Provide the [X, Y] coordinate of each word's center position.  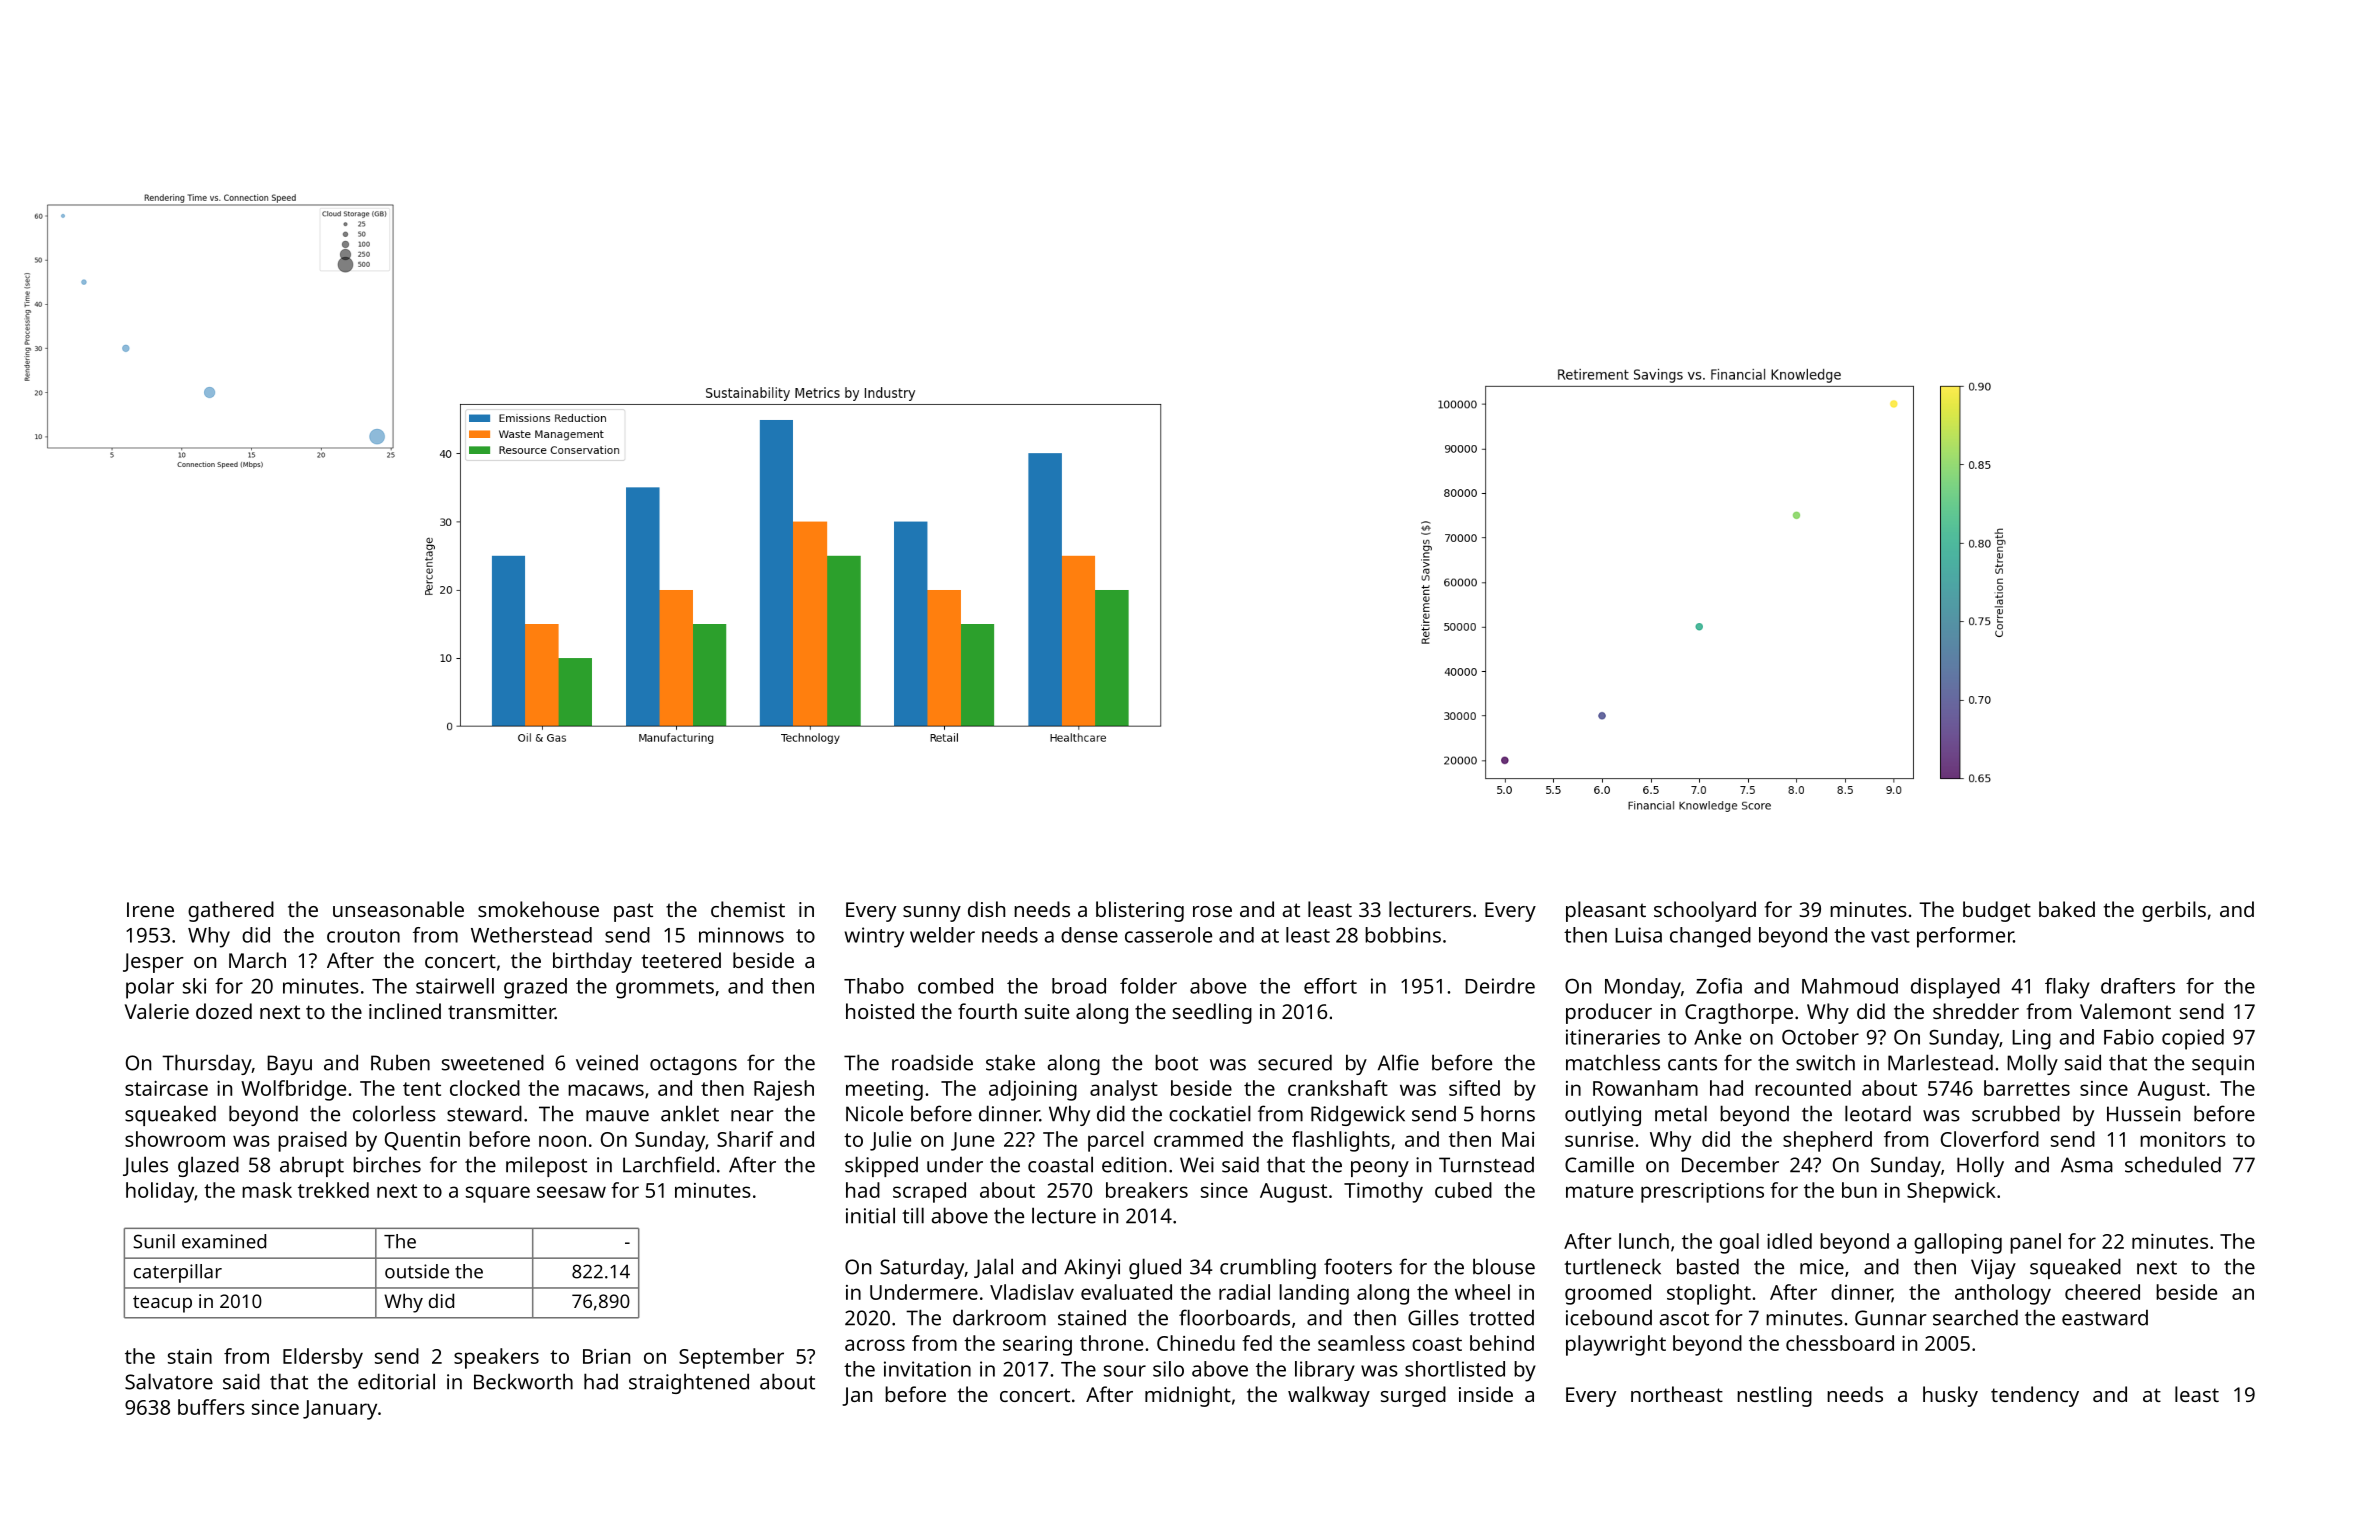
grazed [535, 988]
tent [422, 1089]
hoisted [880, 1011]
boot [1176, 1062]
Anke [1717, 1037]
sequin [2223, 1065]
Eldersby [323, 1358]
